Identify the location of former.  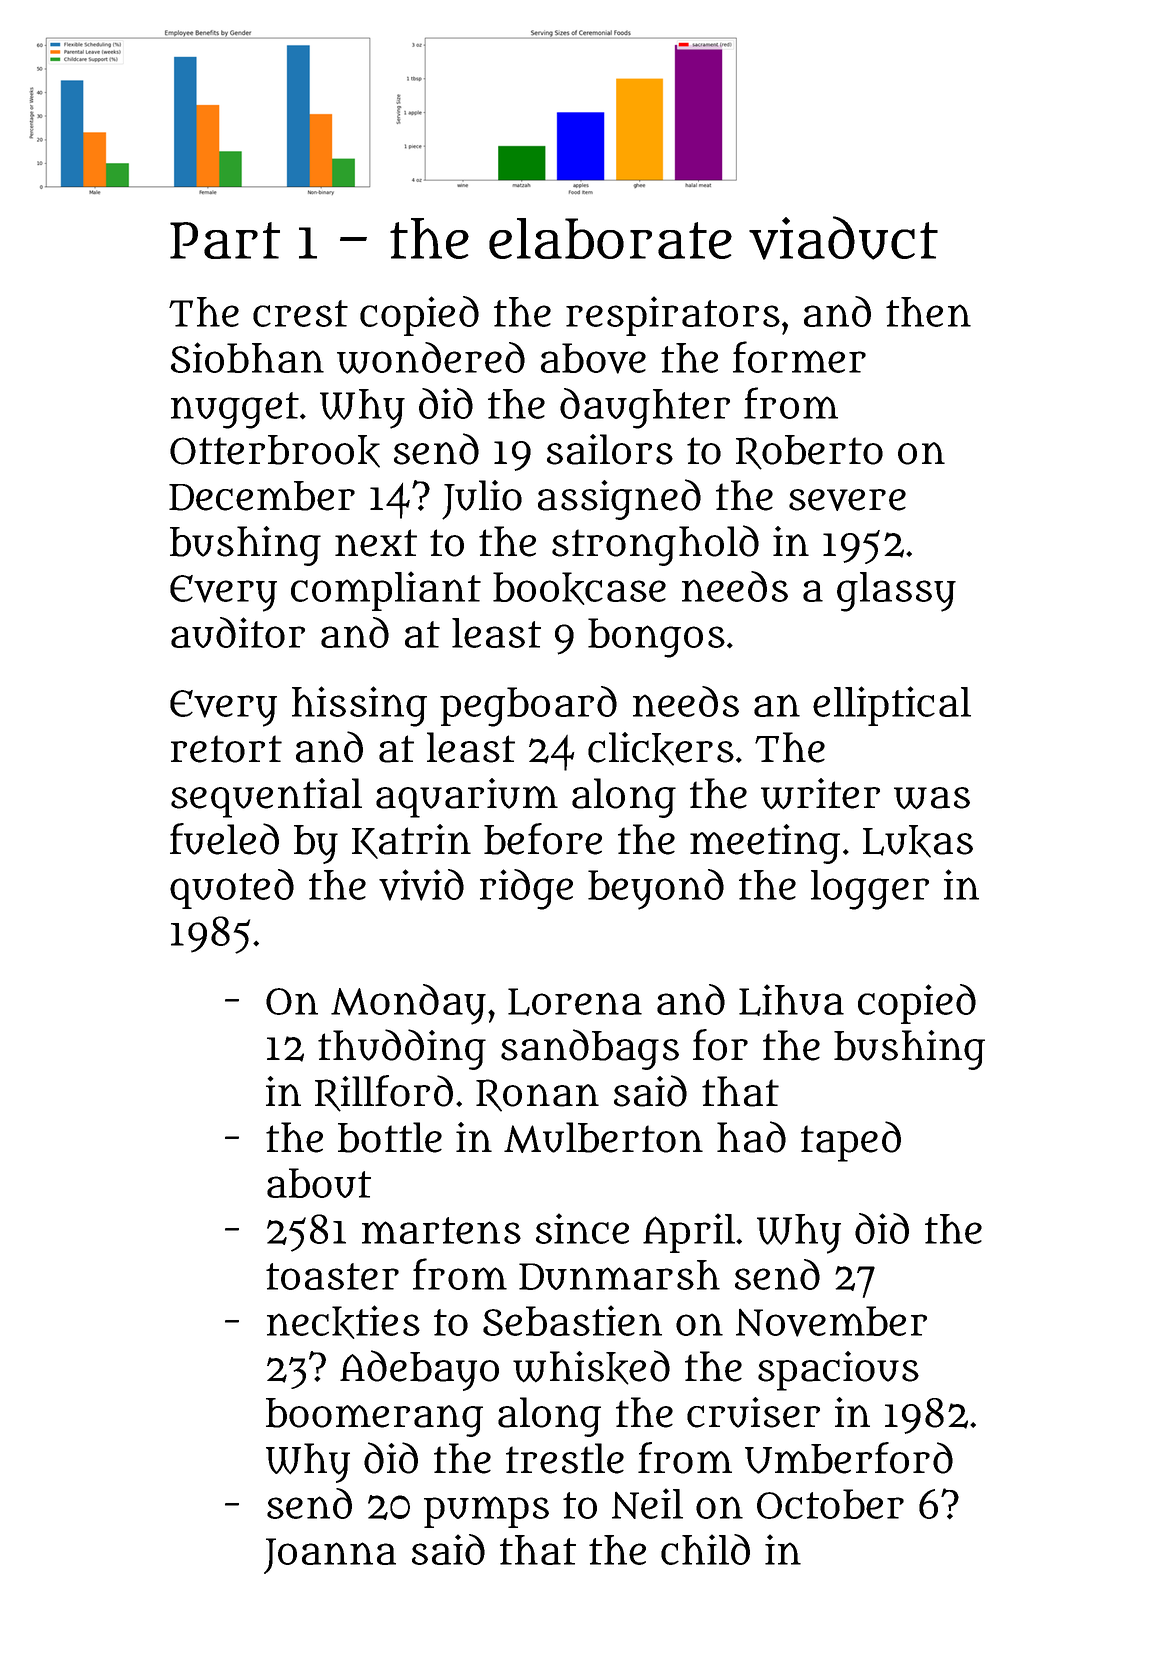
(799, 357).
